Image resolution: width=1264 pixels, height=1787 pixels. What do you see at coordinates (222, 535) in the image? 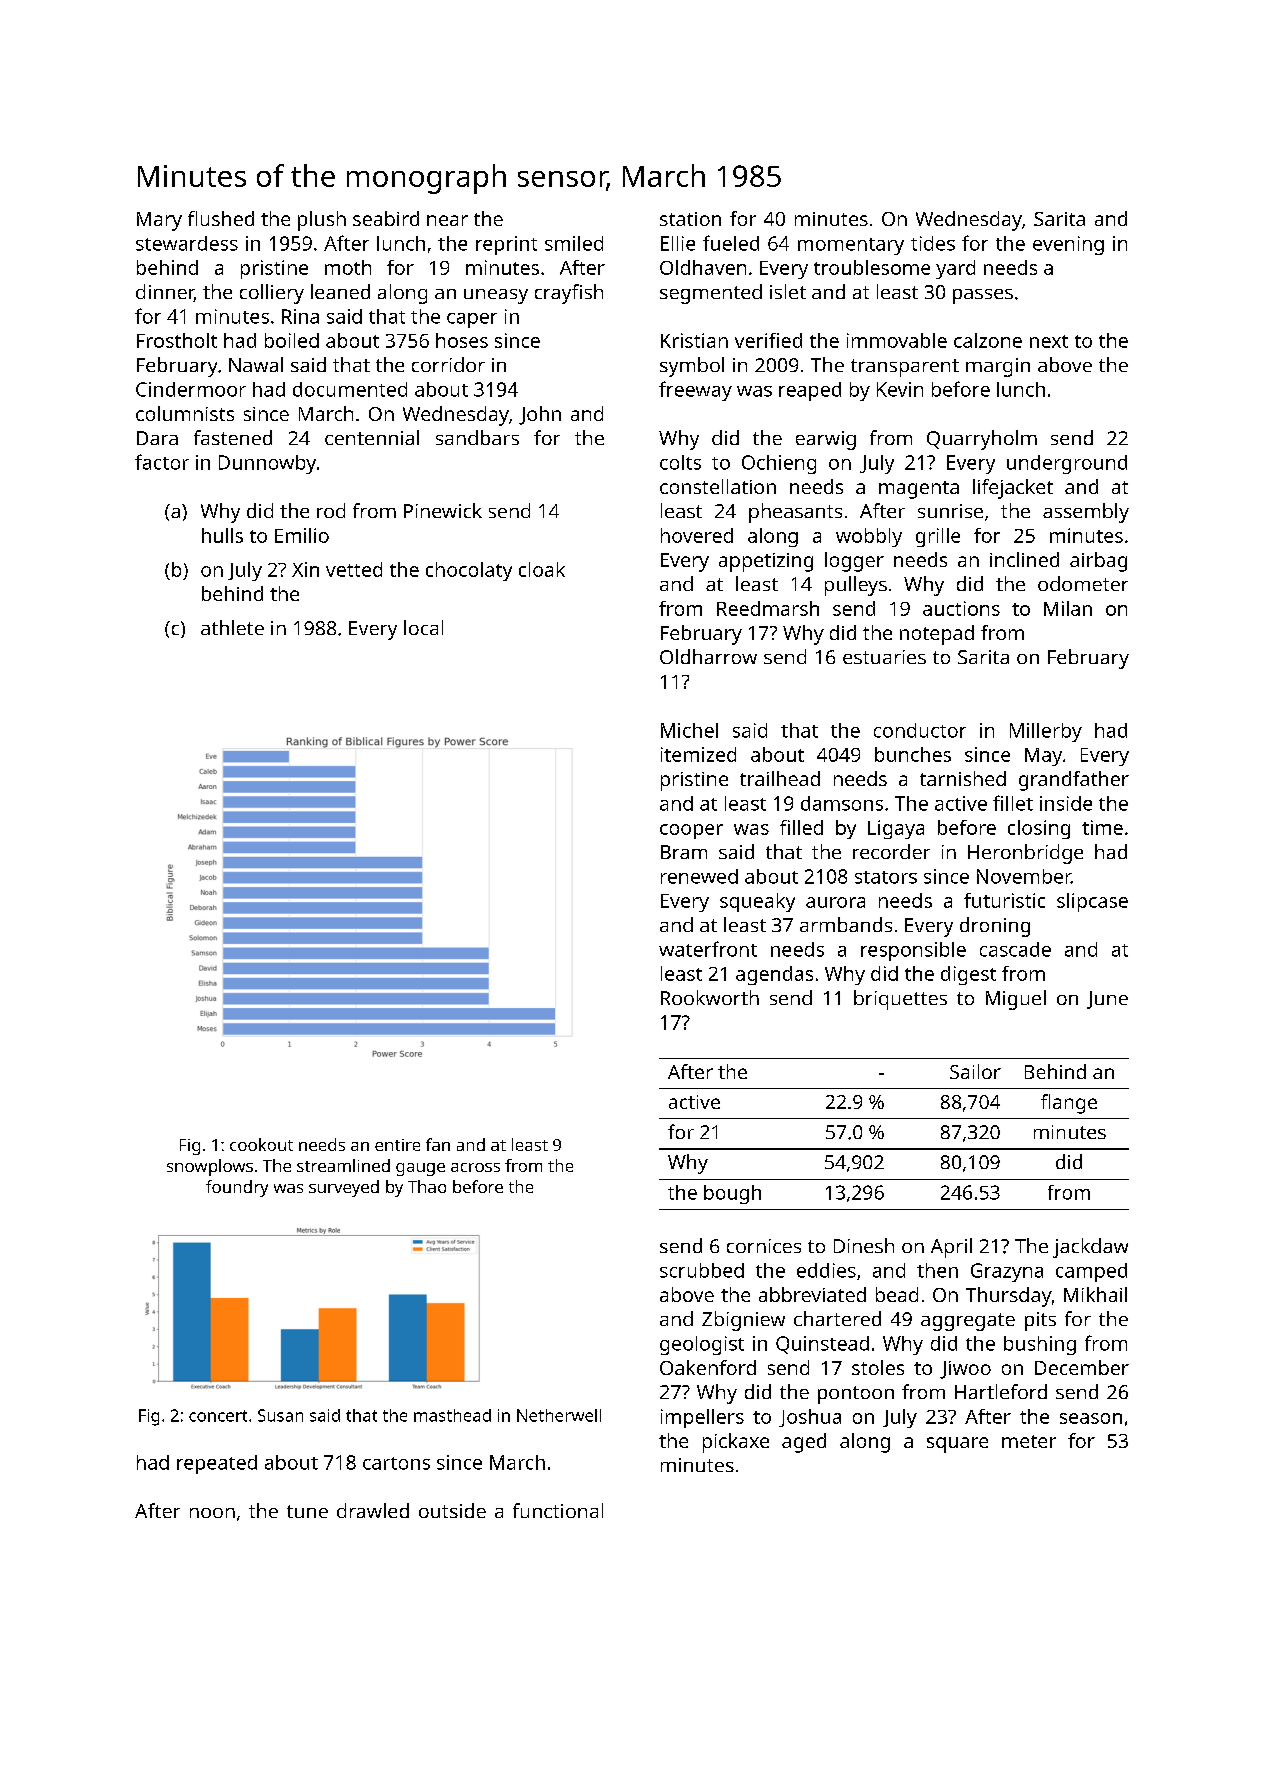
I see `hulls` at bounding box center [222, 535].
